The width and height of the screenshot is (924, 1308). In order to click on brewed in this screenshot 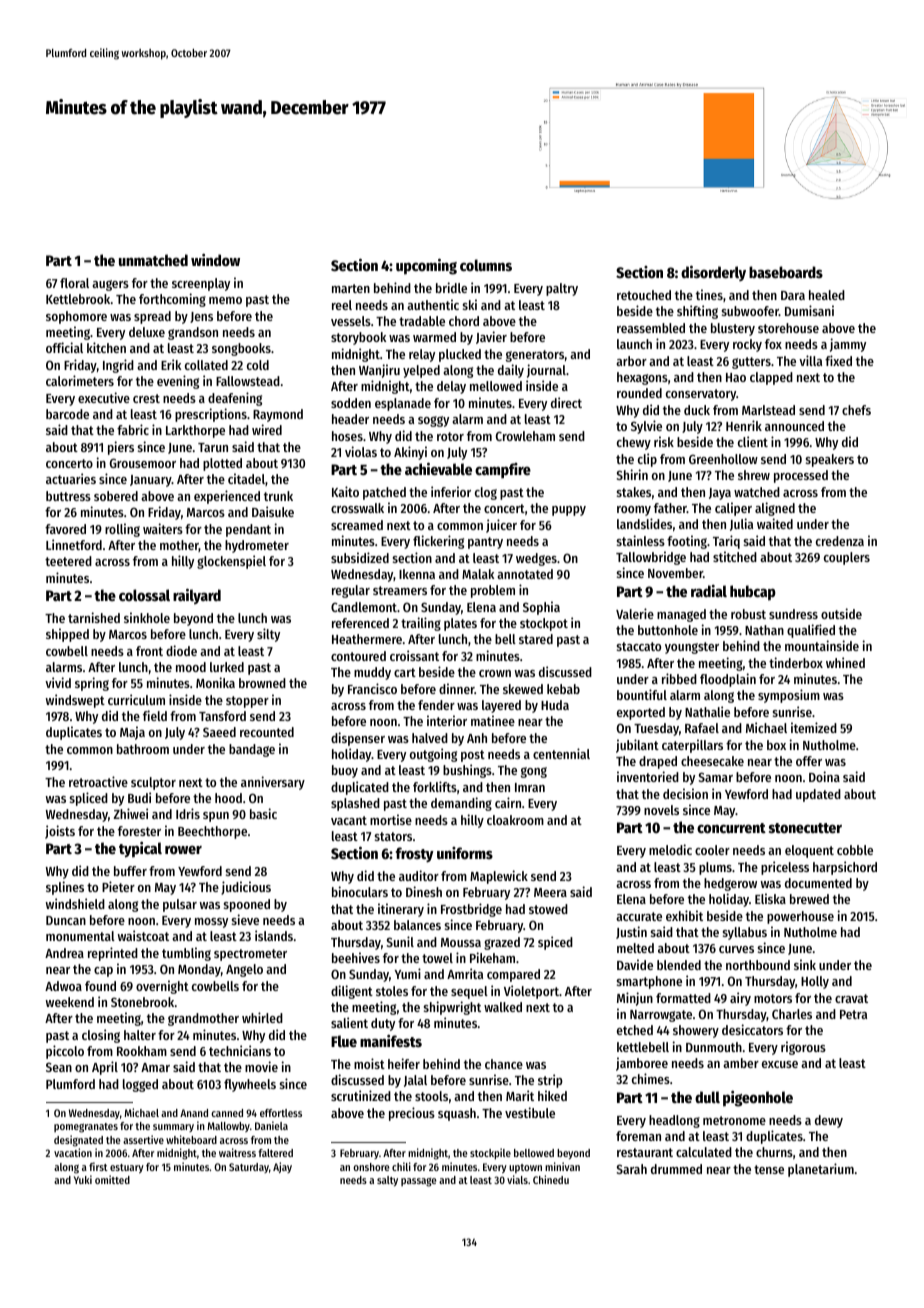, I will do `click(809, 899)`.
